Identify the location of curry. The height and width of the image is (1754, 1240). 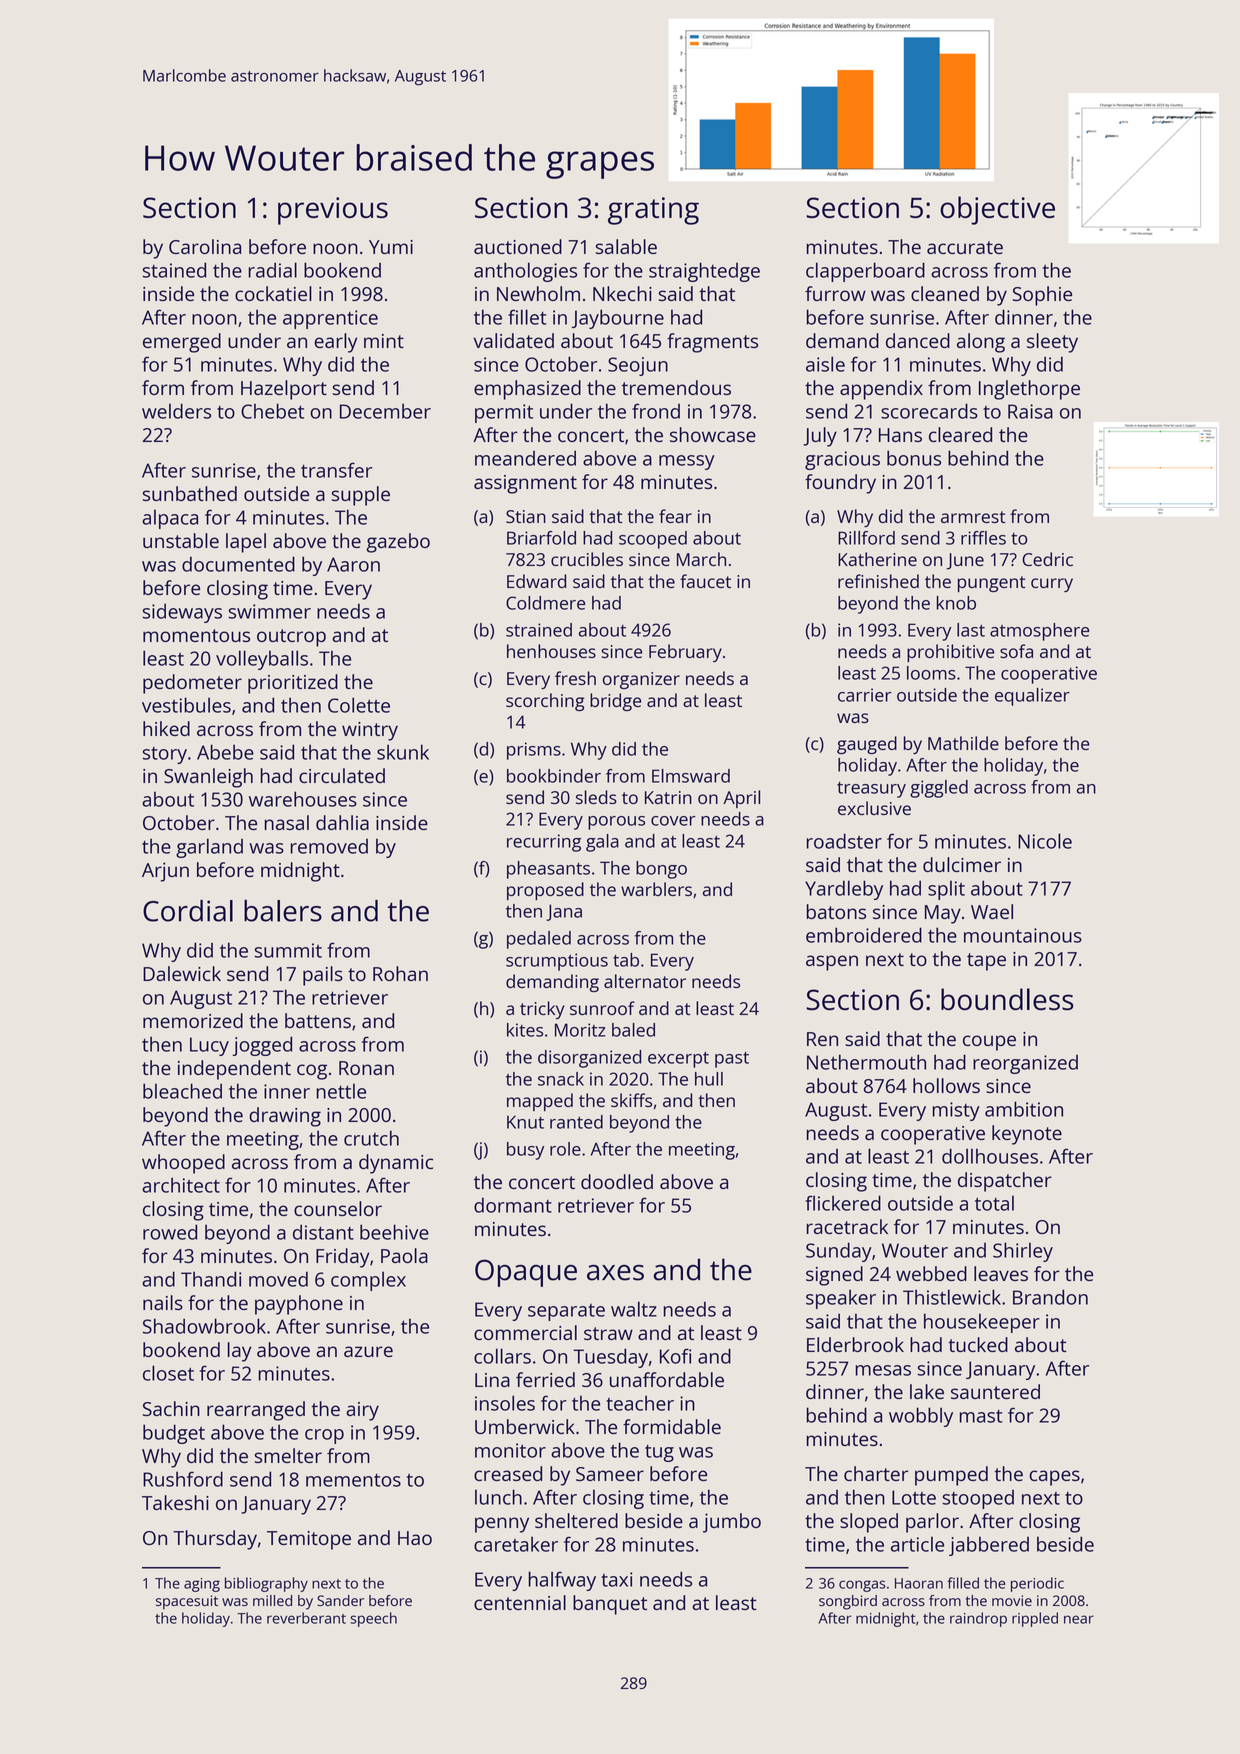
(1052, 585).
